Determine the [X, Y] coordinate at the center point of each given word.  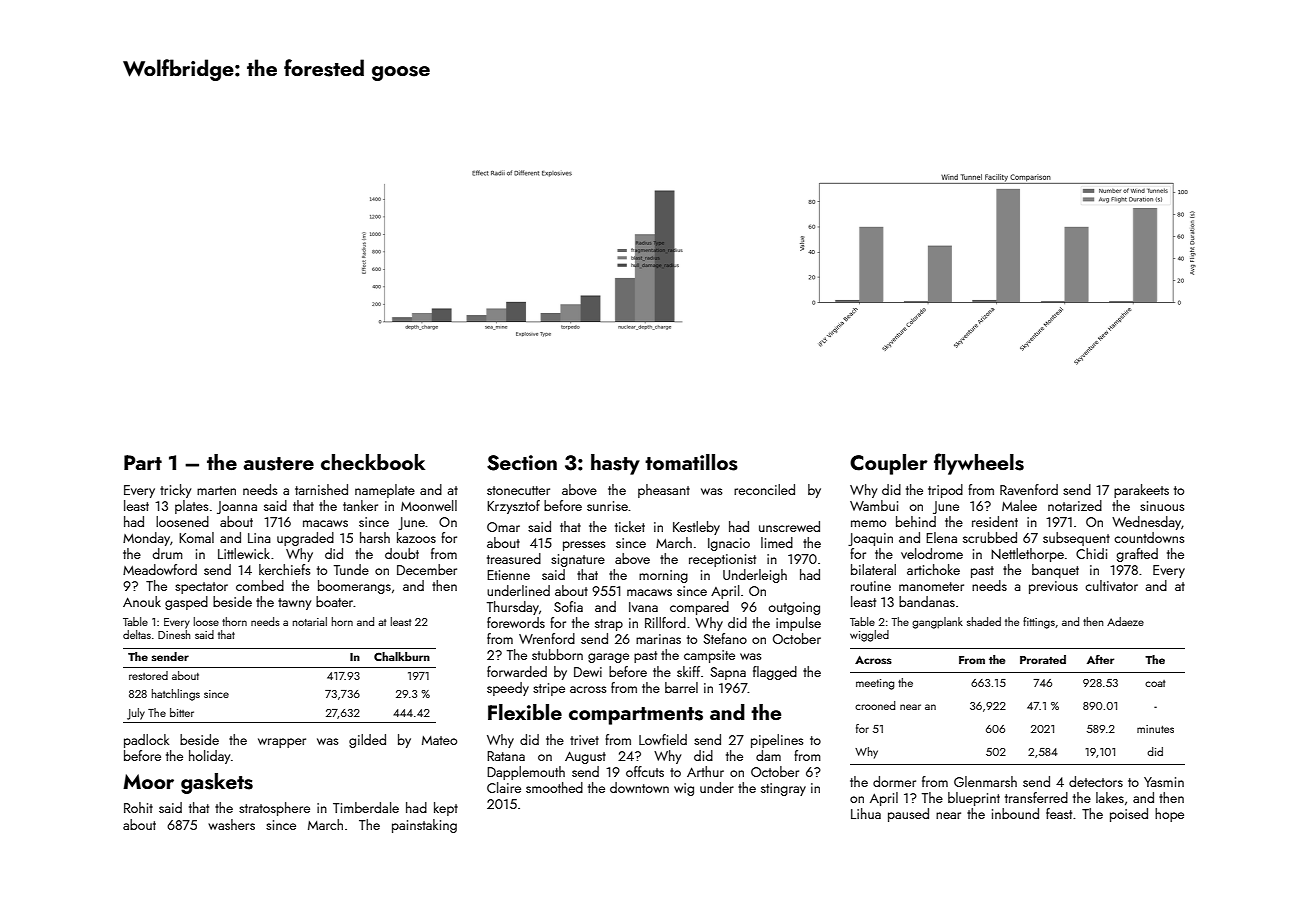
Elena [941, 537]
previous [1053, 587]
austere [279, 464]
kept [446, 809]
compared [699, 608]
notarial [310, 621]
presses [584, 546]
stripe [549, 689]
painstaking [424, 826]
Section [522, 463]
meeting [875, 684]
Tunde [351, 569]
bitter [182, 712]
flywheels [979, 464]
